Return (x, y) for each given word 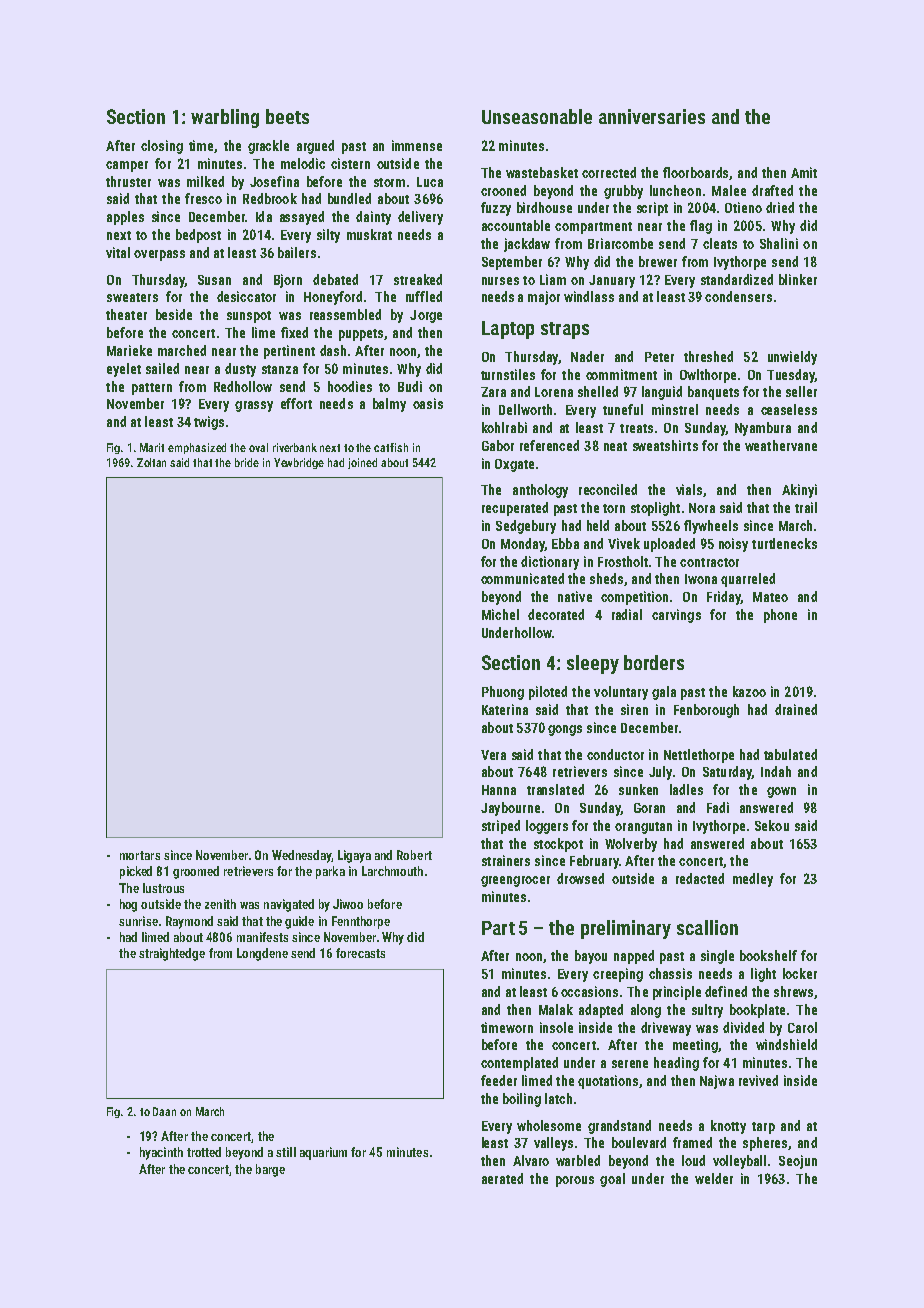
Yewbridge (299, 463)
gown (781, 792)
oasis (428, 403)
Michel (500, 614)
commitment (621, 374)
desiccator (246, 296)
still (286, 1152)
